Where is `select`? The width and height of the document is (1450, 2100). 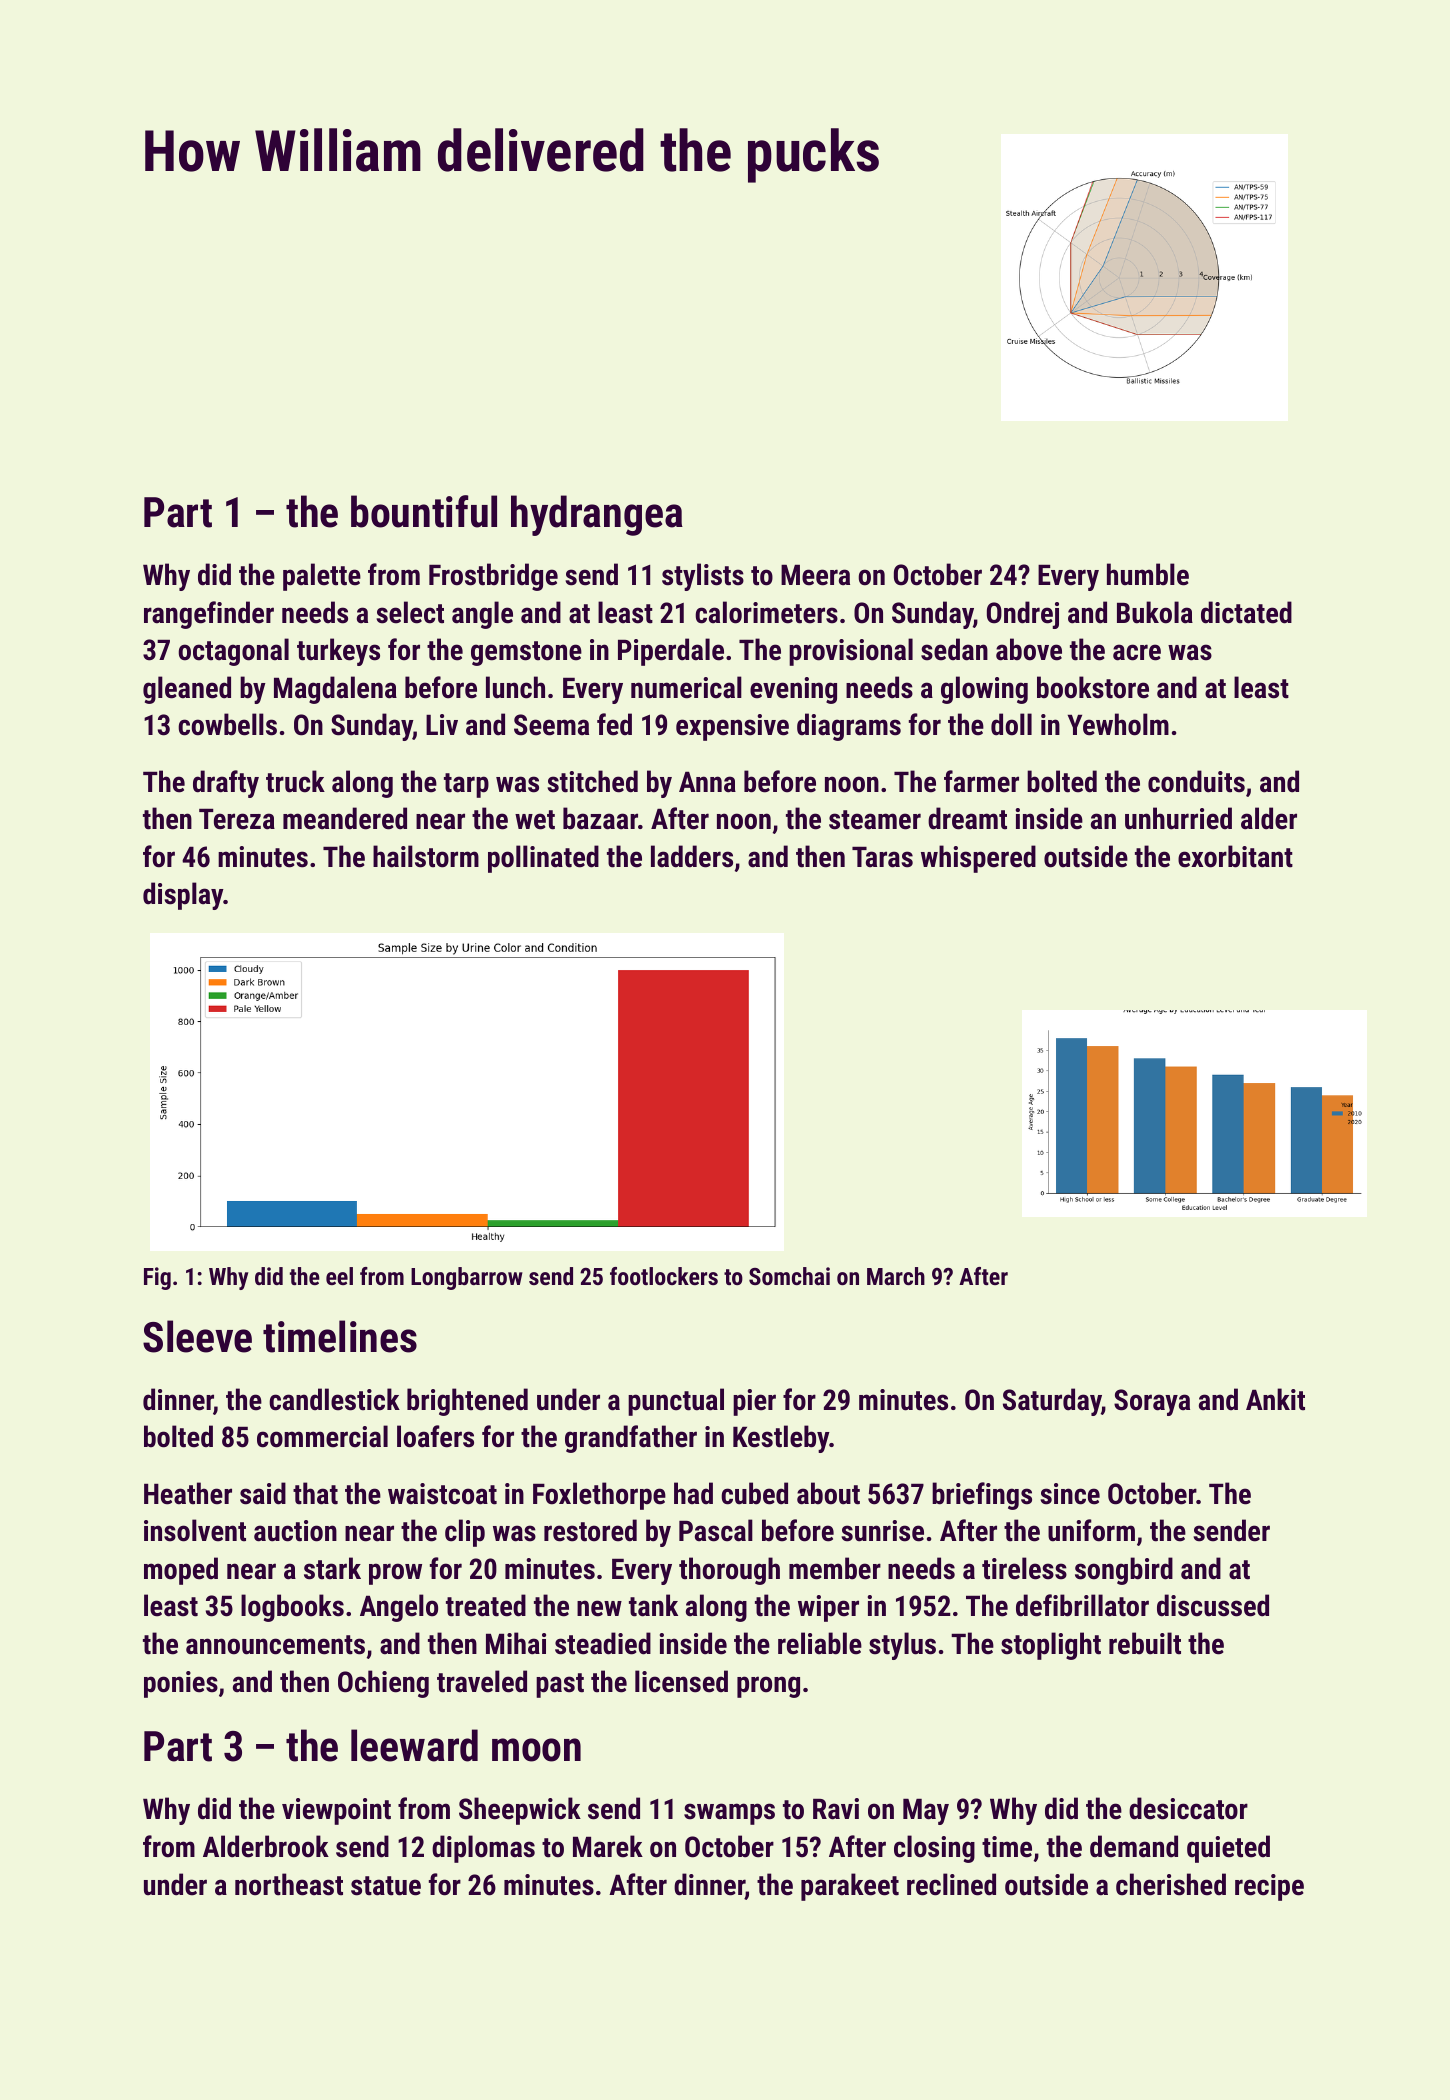 select is located at coordinates (410, 612).
